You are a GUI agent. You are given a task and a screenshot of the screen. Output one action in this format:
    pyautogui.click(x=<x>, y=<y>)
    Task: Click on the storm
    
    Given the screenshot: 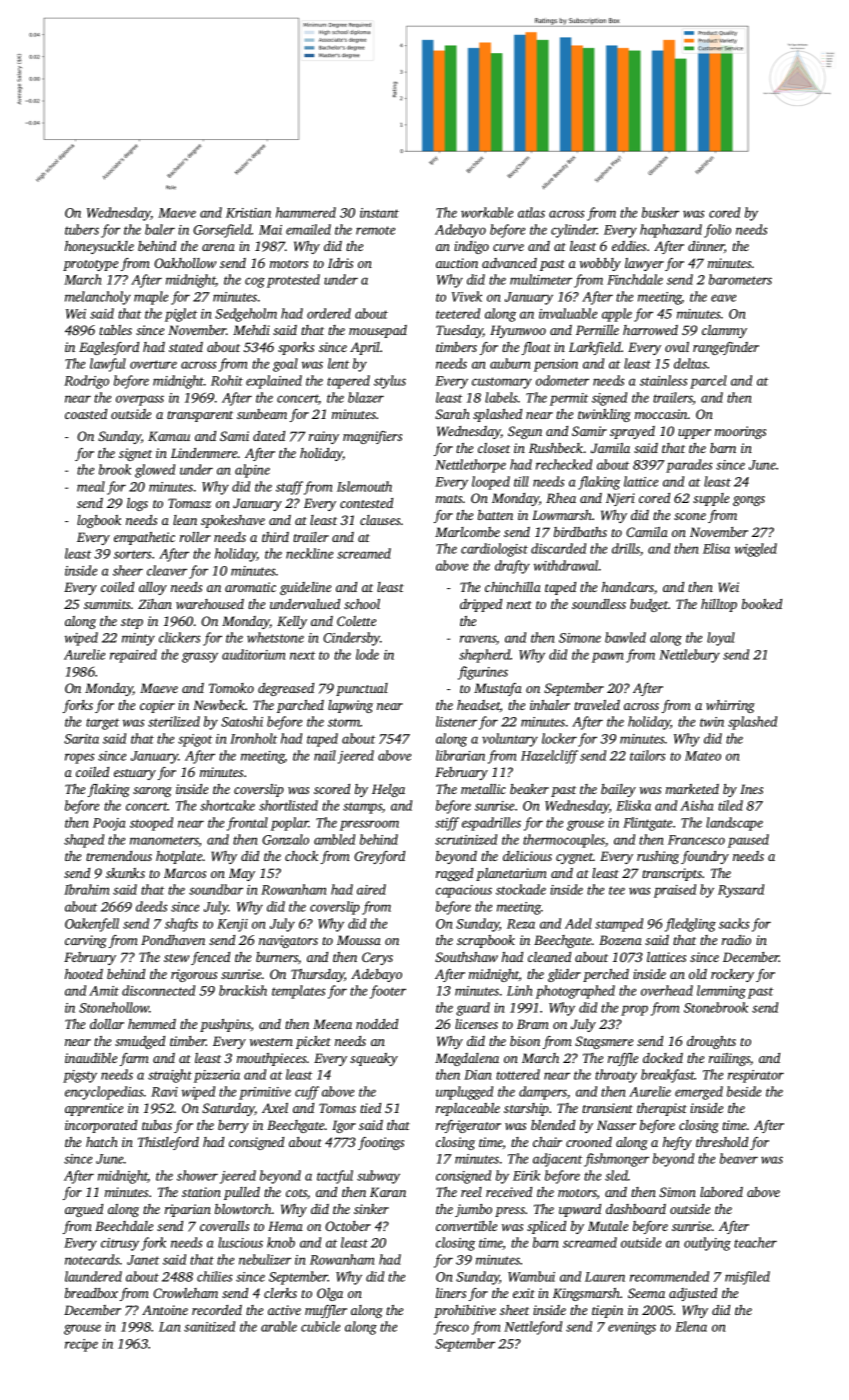 What is the action you would take?
    pyautogui.click(x=344, y=722)
